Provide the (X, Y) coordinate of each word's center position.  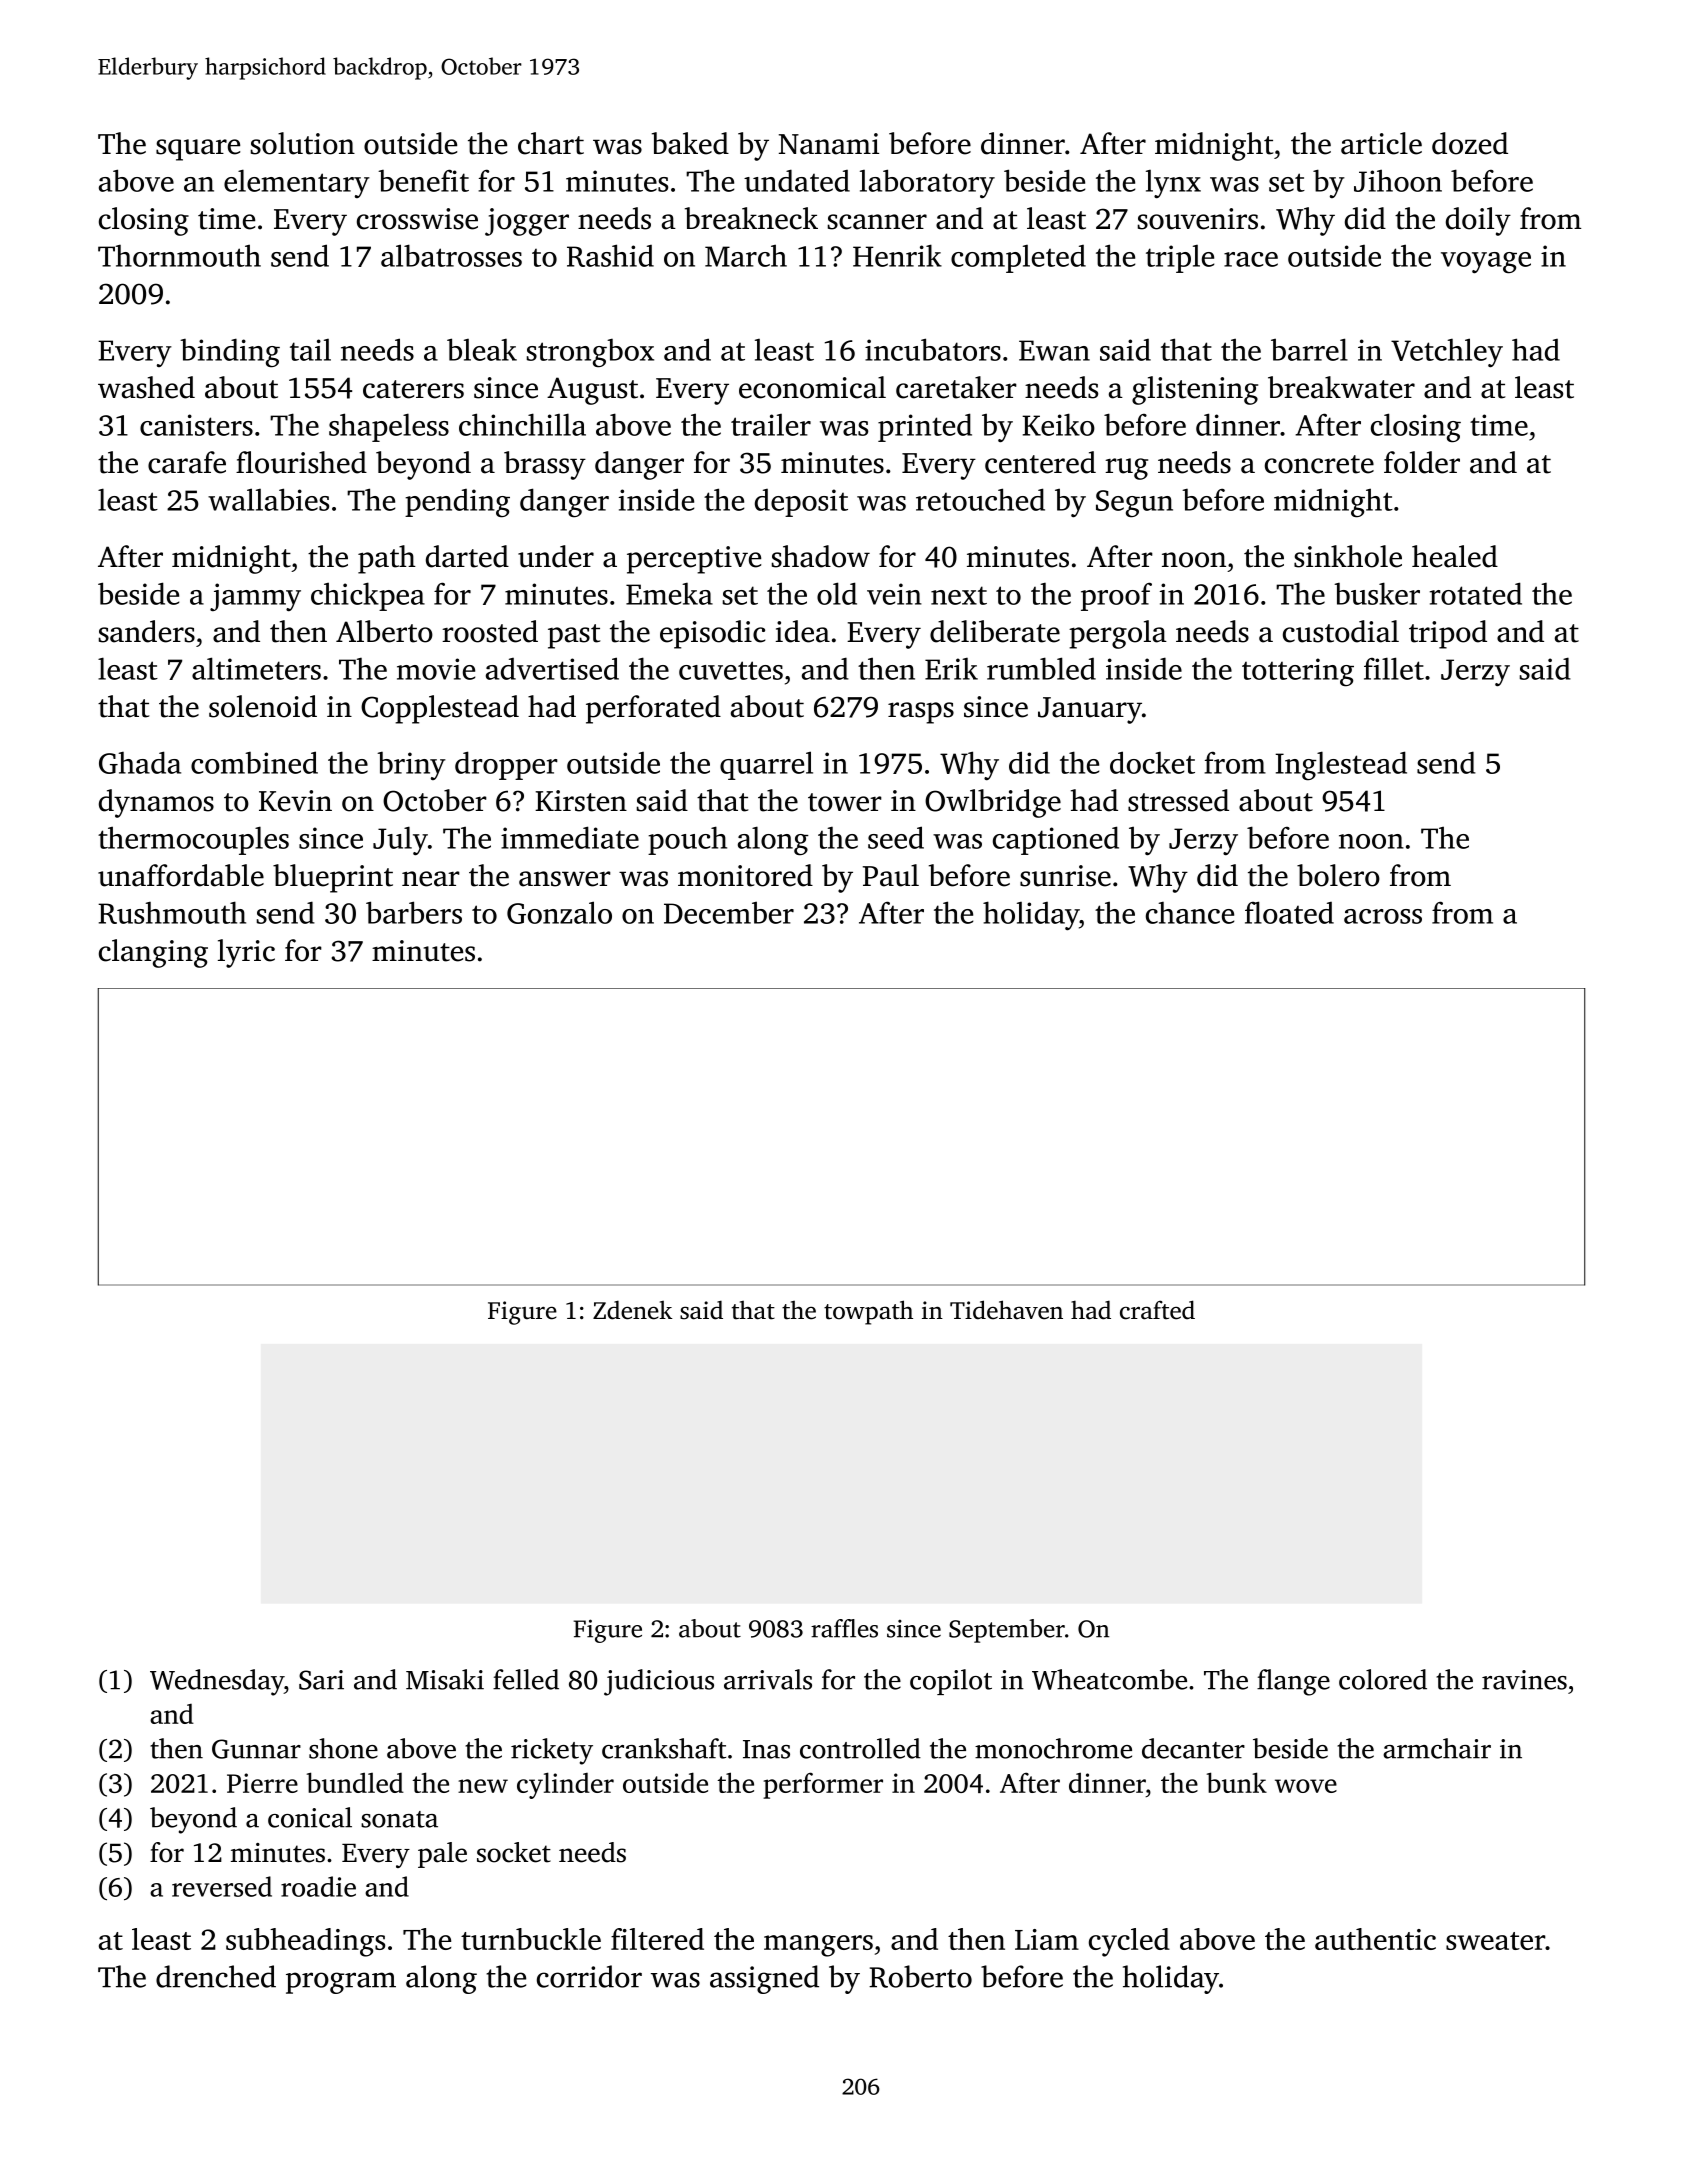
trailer (771, 425)
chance (1190, 913)
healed (1455, 556)
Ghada (140, 762)
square (198, 150)
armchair (1437, 1748)
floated (1289, 912)
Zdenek (633, 1310)
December (729, 912)
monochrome (1053, 1748)
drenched (216, 1976)
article (1381, 143)
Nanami (829, 144)
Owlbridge (993, 803)
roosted (490, 631)
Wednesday (217, 1682)
